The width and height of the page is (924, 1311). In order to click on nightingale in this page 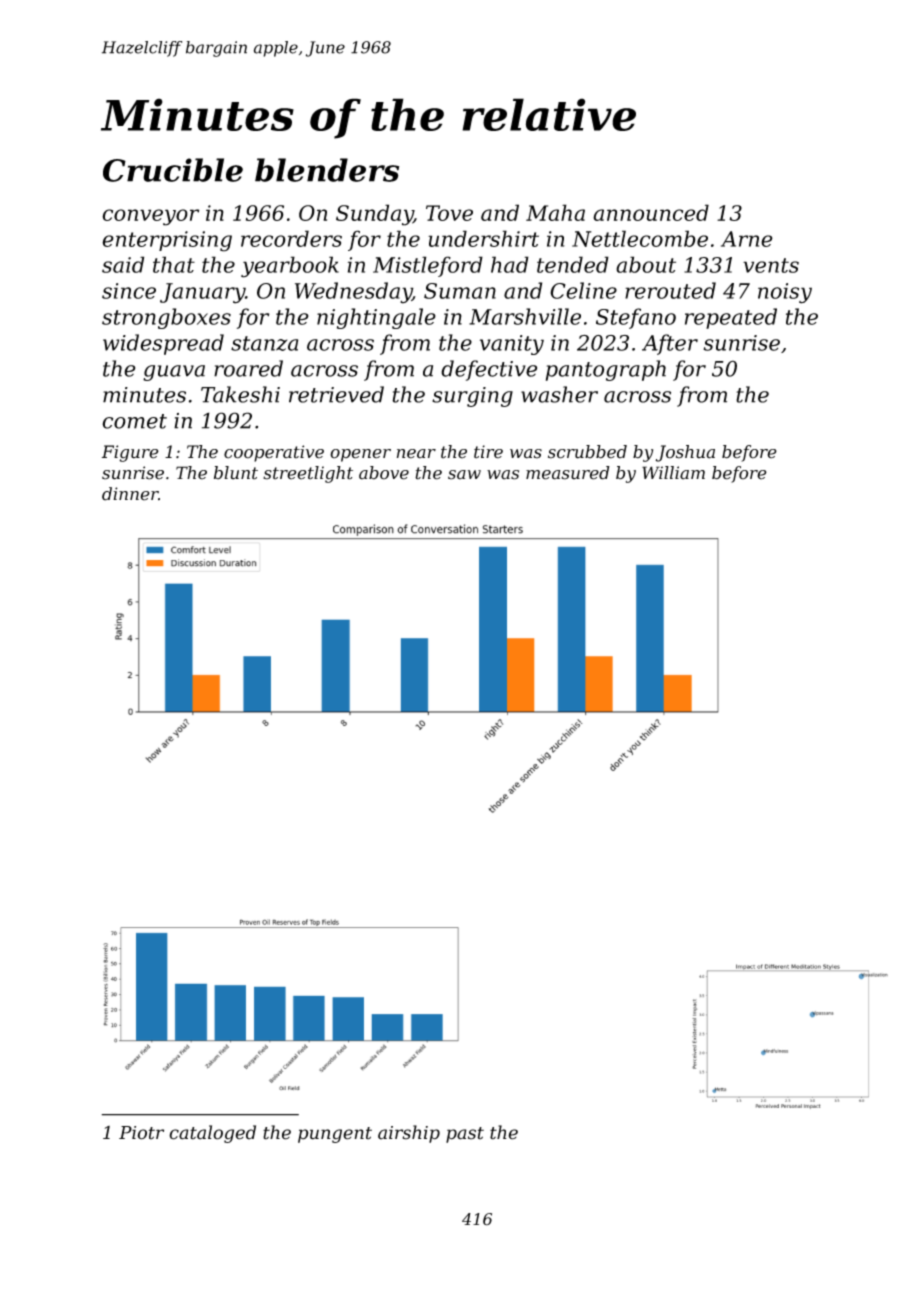, I will do `click(376, 318)`.
